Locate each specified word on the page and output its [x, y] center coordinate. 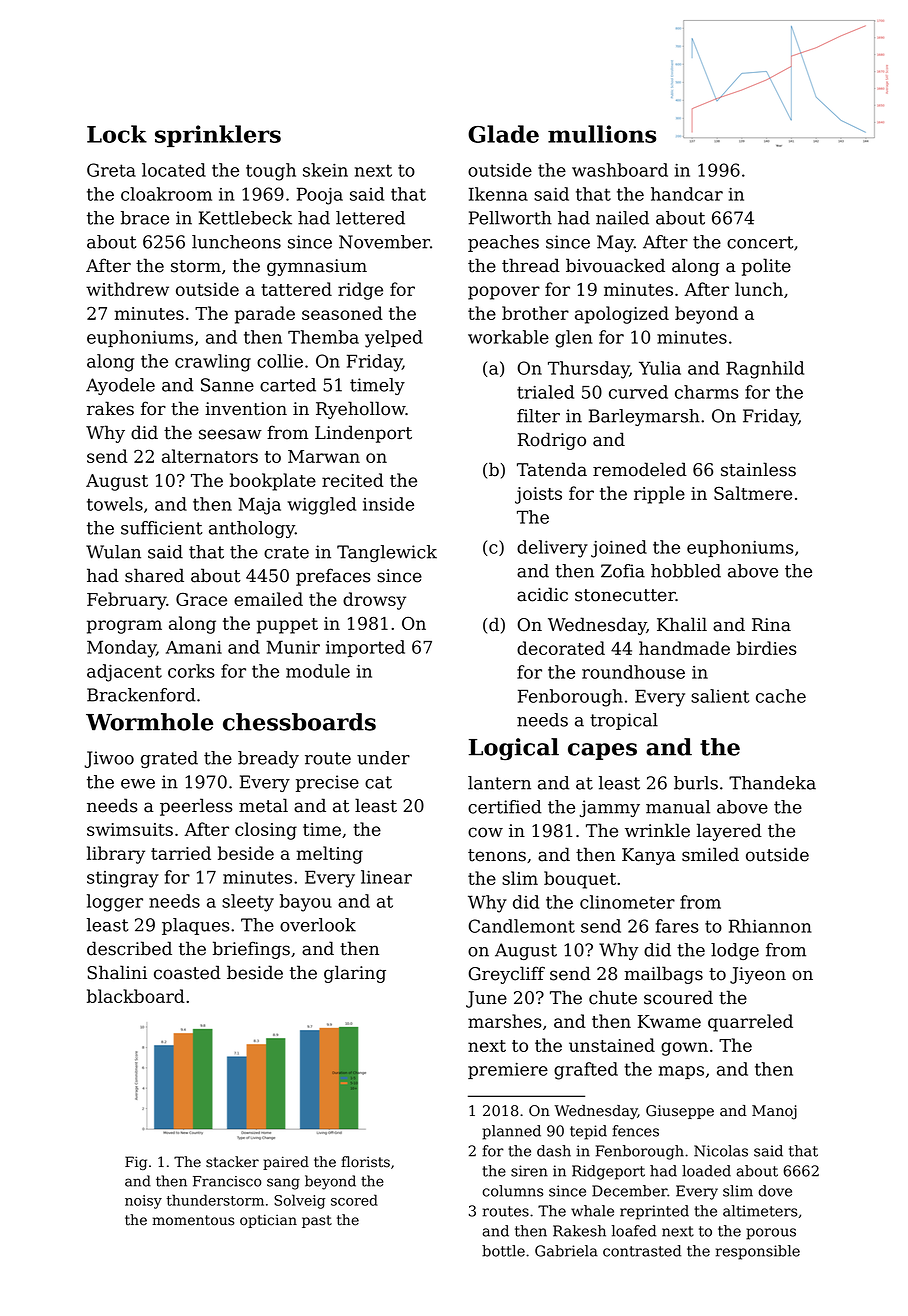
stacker [232, 1162]
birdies [767, 648]
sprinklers [218, 136]
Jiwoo [109, 759]
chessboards [299, 722]
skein [325, 170]
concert [760, 242]
